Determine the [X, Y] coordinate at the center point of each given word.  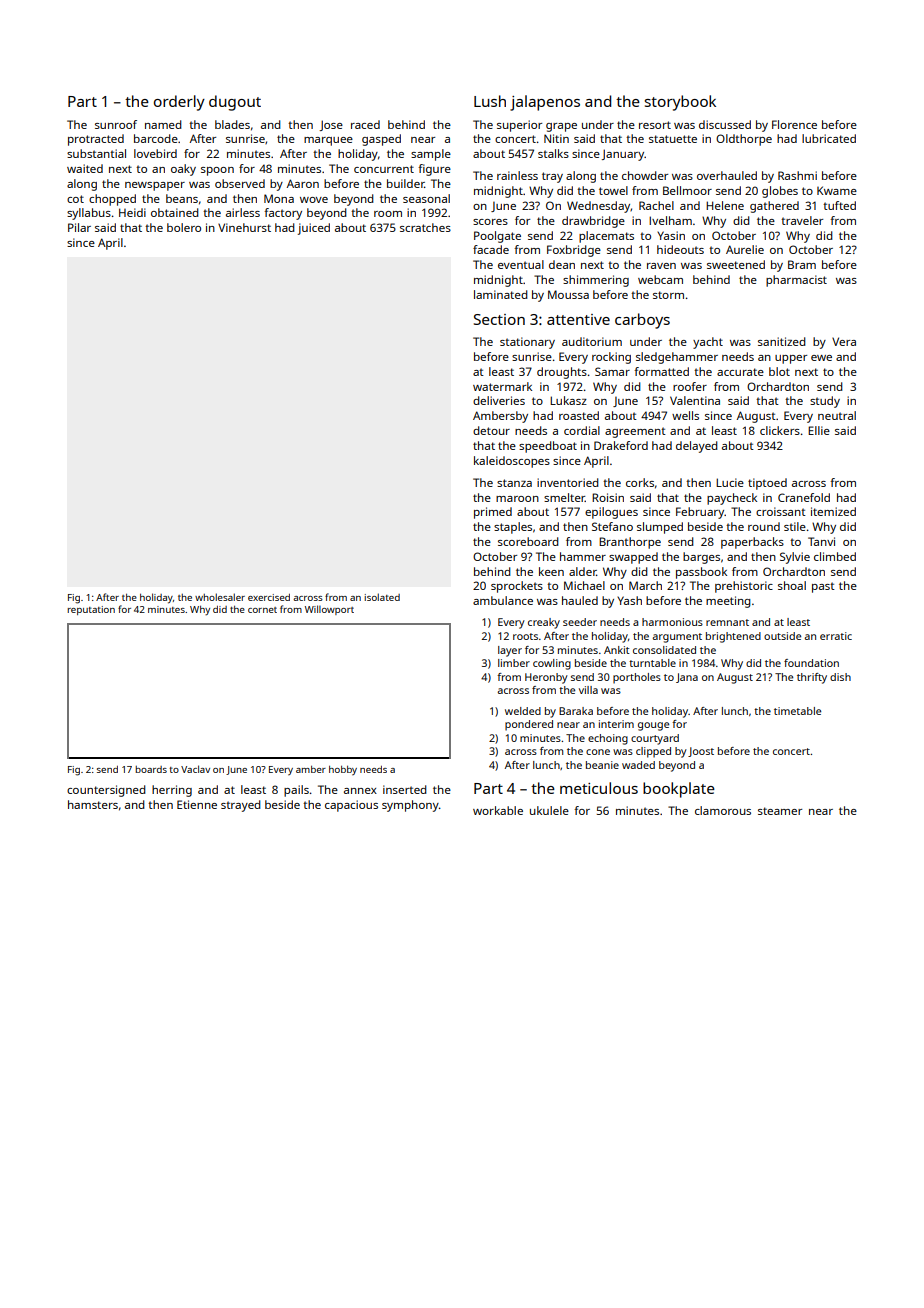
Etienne [197, 804]
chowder [645, 175]
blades [232, 124]
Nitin [556, 138]
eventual [521, 264]
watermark [502, 386]
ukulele [549, 810]
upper [791, 359]
